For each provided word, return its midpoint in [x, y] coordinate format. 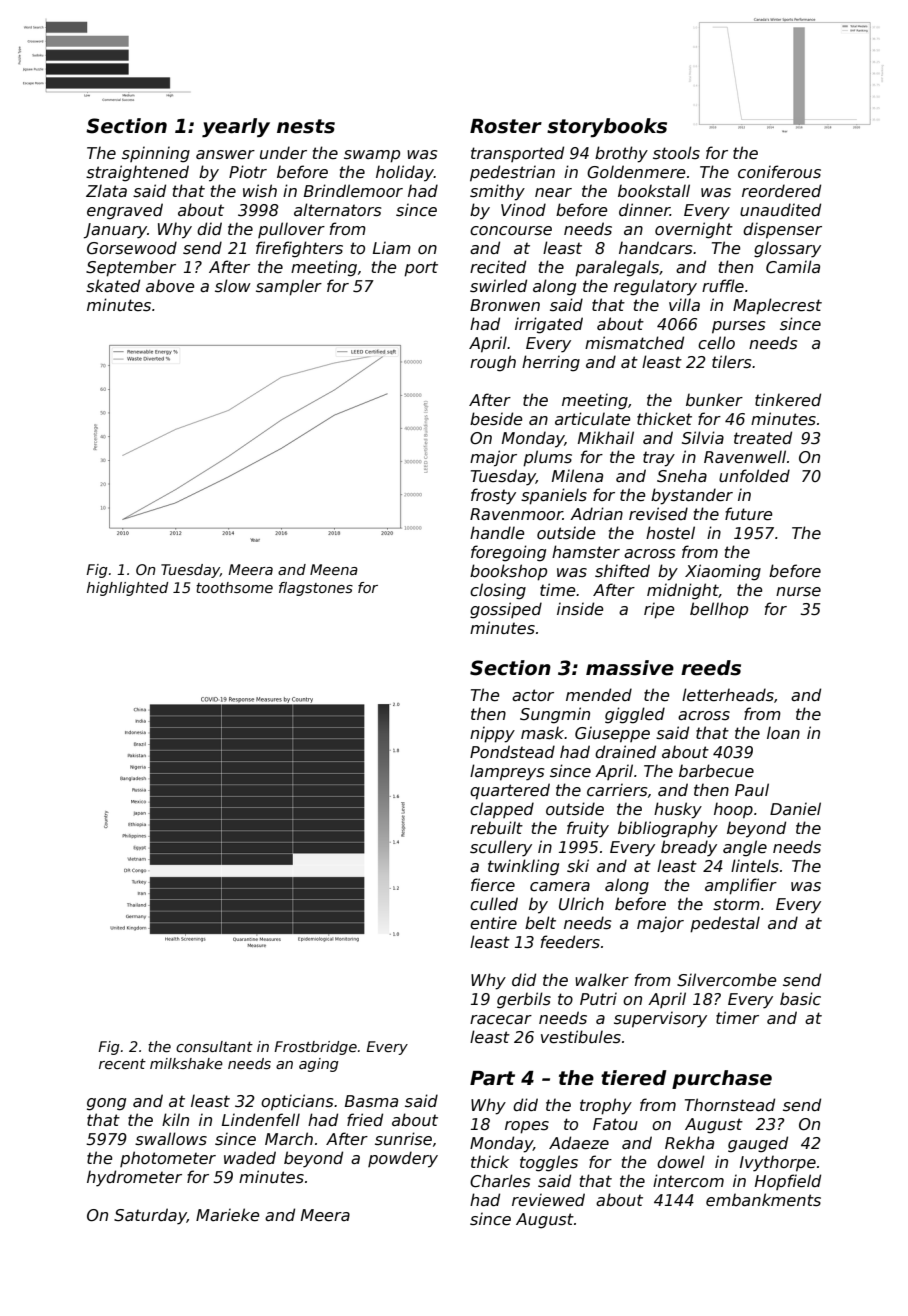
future [749, 514]
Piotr [248, 171]
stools [676, 152]
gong [106, 1104]
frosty [493, 496]
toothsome [234, 587]
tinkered [788, 400]
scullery [501, 848]
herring [551, 363]
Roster [506, 126]
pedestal [725, 924]
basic [800, 999]
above [170, 286]
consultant [214, 1046]
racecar [501, 1020]
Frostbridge [315, 1048]
